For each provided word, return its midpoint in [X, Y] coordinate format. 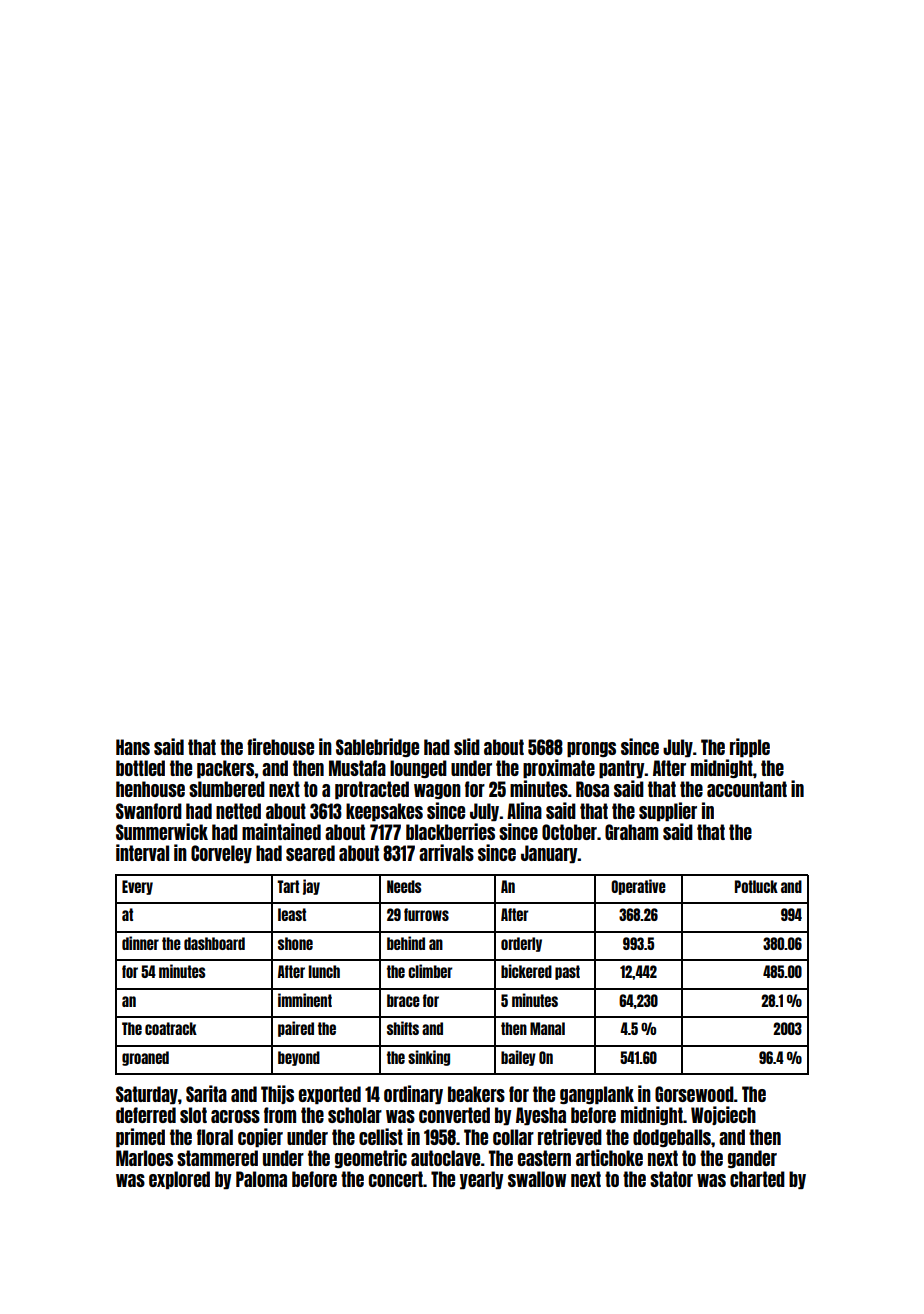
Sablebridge [377, 747]
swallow [537, 1179]
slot [193, 1115]
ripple [750, 747]
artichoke [609, 1157]
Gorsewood [694, 1094]
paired [296, 1029]
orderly [521, 944]
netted [238, 811]
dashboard [214, 943]
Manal [547, 1028]
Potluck [756, 886]
